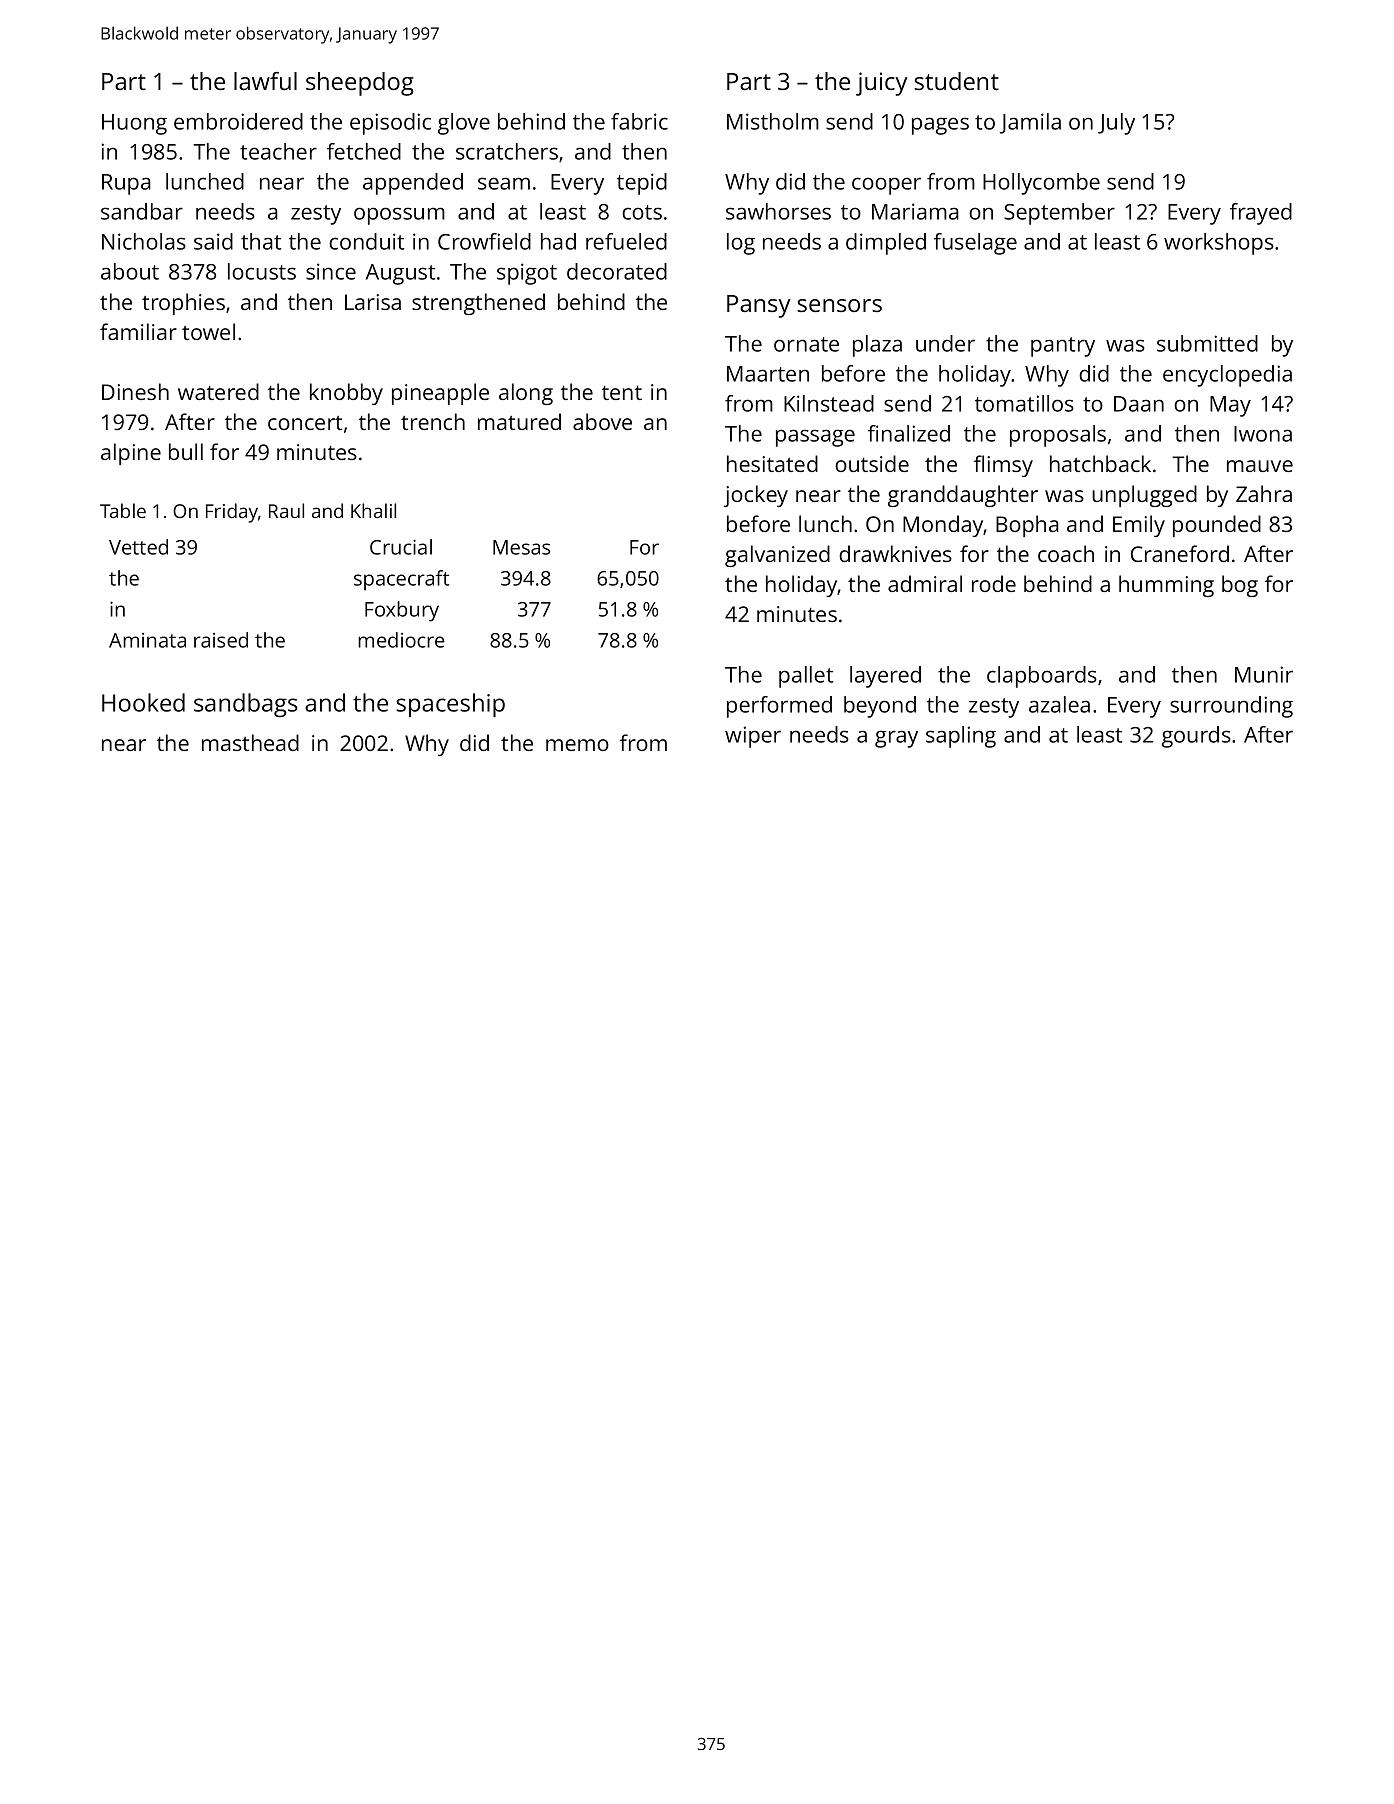 The image size is (1394, 1804). What do you see at coordinates (360, 84) in the screenshot?
I see `sheepdog` at bounding box center [360, 84].
